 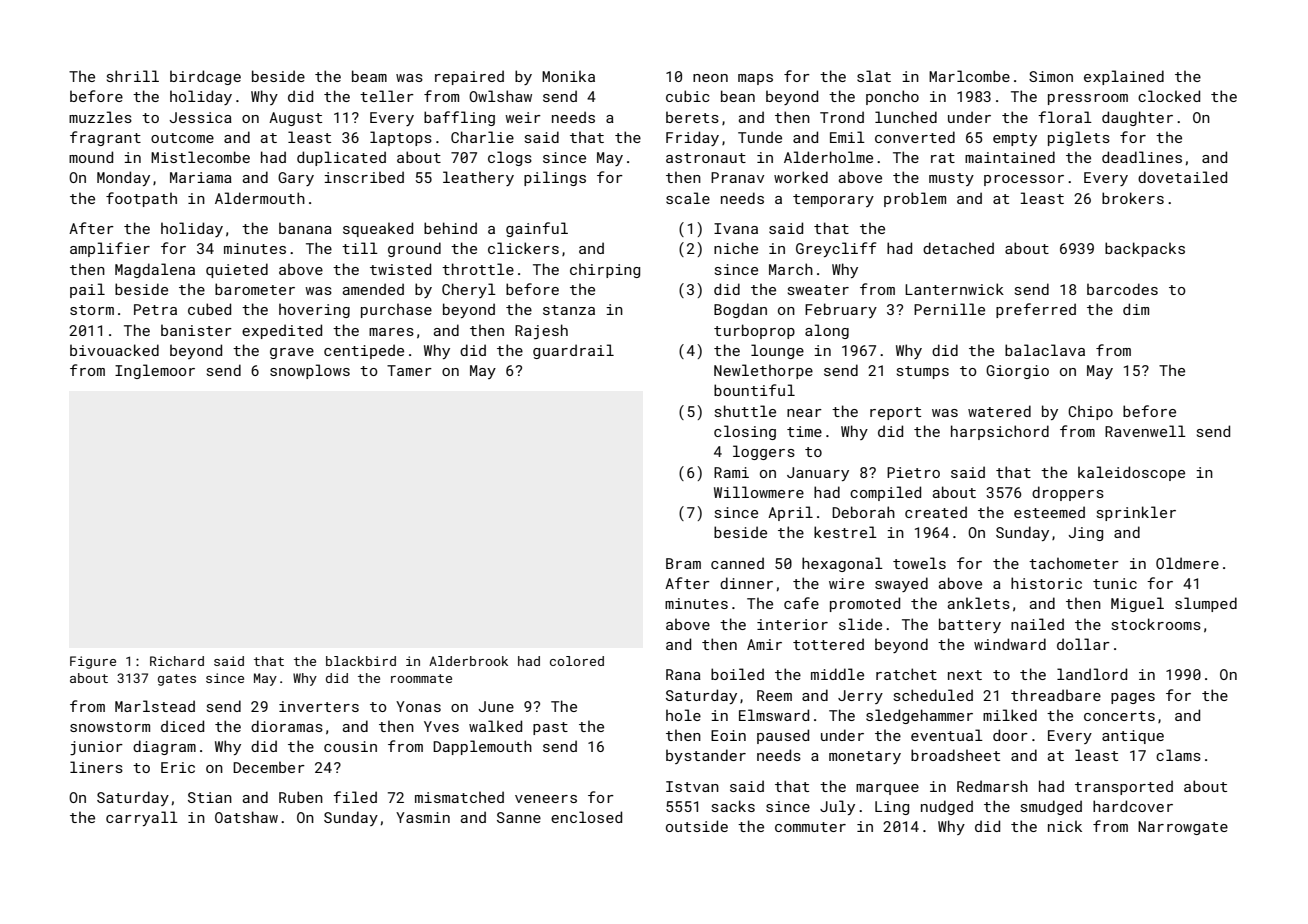 I want to click on Bram, so click(x=683, y=563).
